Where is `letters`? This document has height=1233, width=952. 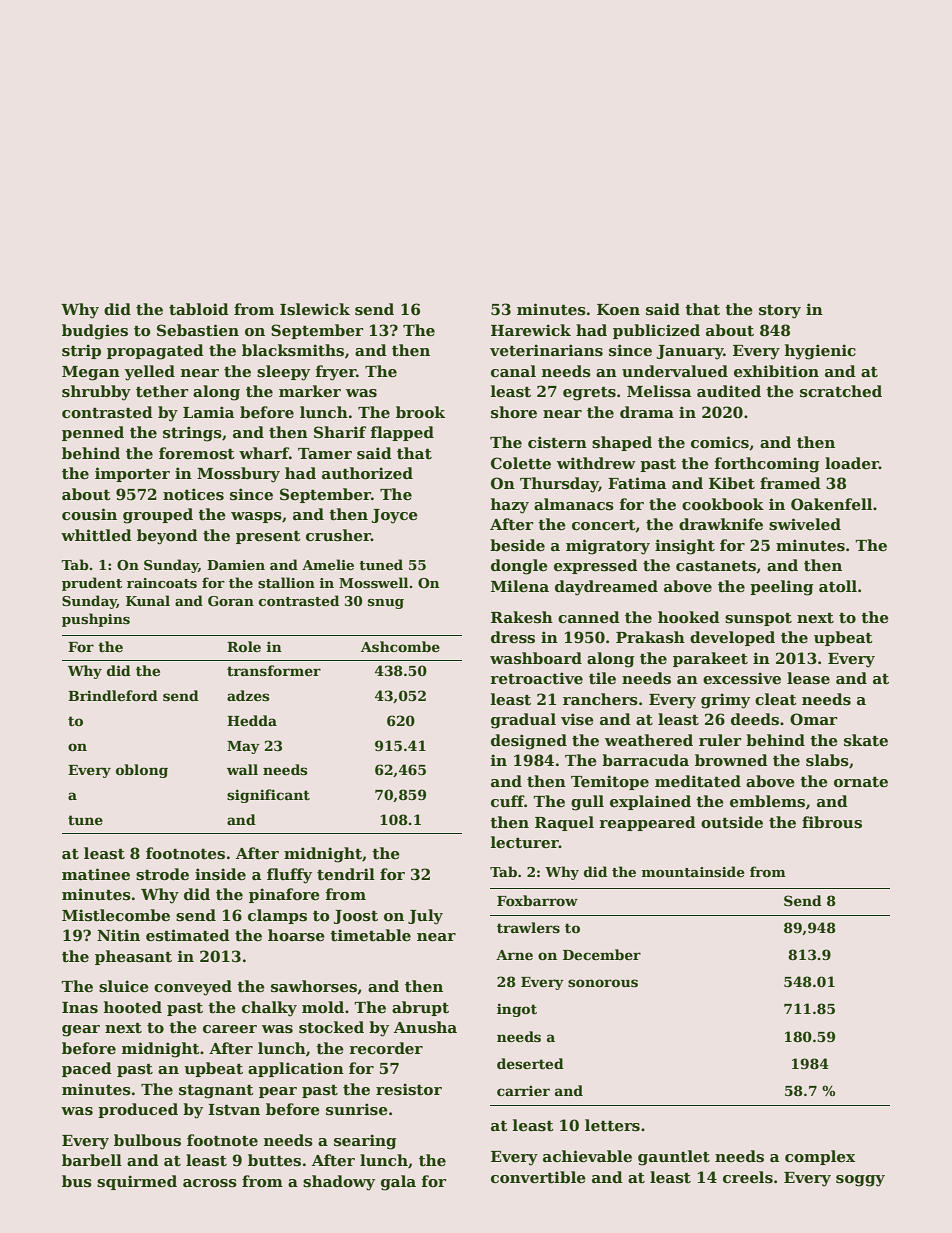
letters is located at coordinates (612, 1125).
